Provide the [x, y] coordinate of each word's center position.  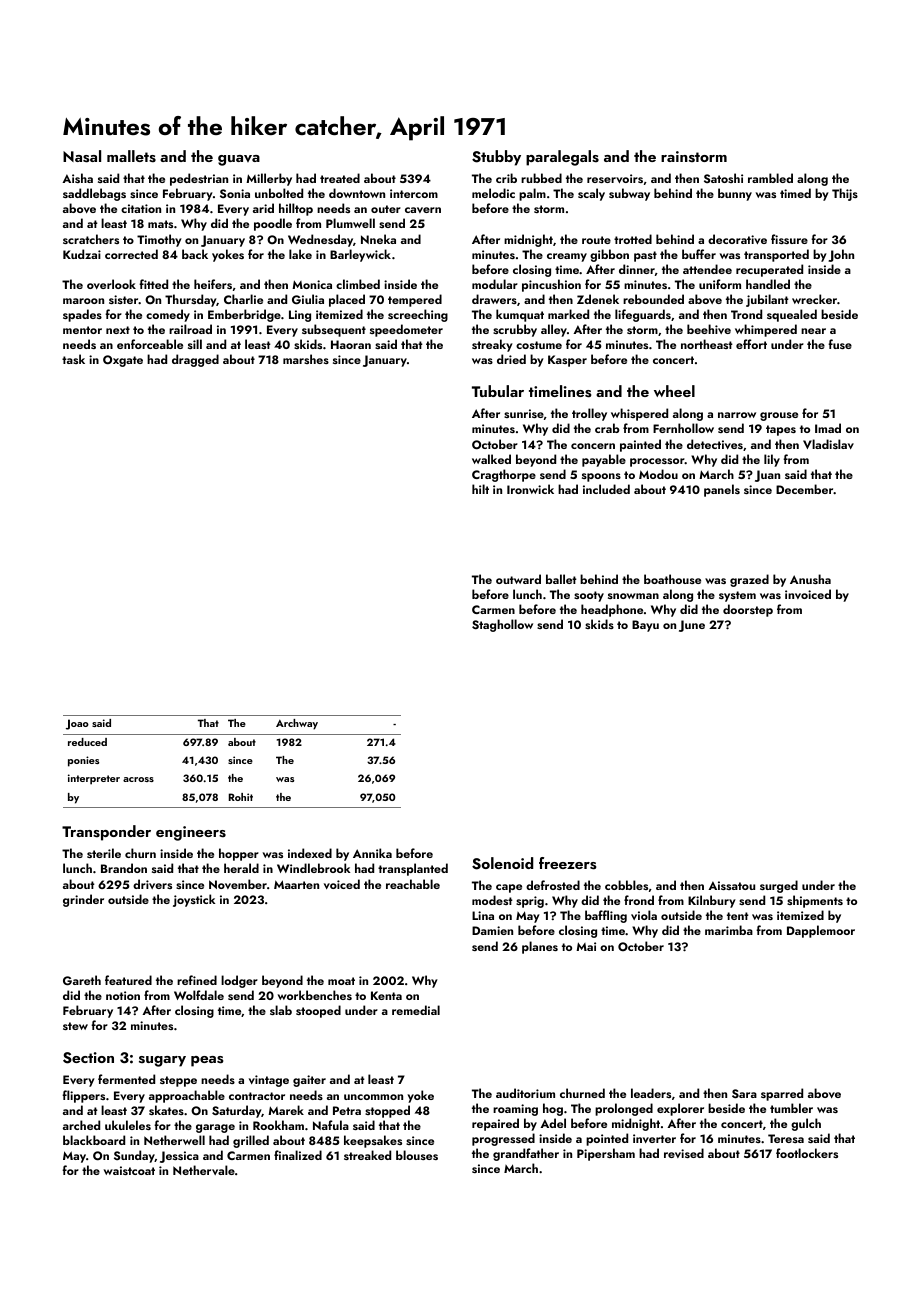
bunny [735, 194]
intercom [414, 193]
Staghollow [502, 625]
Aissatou [731, 885]
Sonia [235, 193]
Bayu [645, 626]
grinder [83, 900]
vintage [269, 1081]
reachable [413, 884]
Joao [77, 724]
